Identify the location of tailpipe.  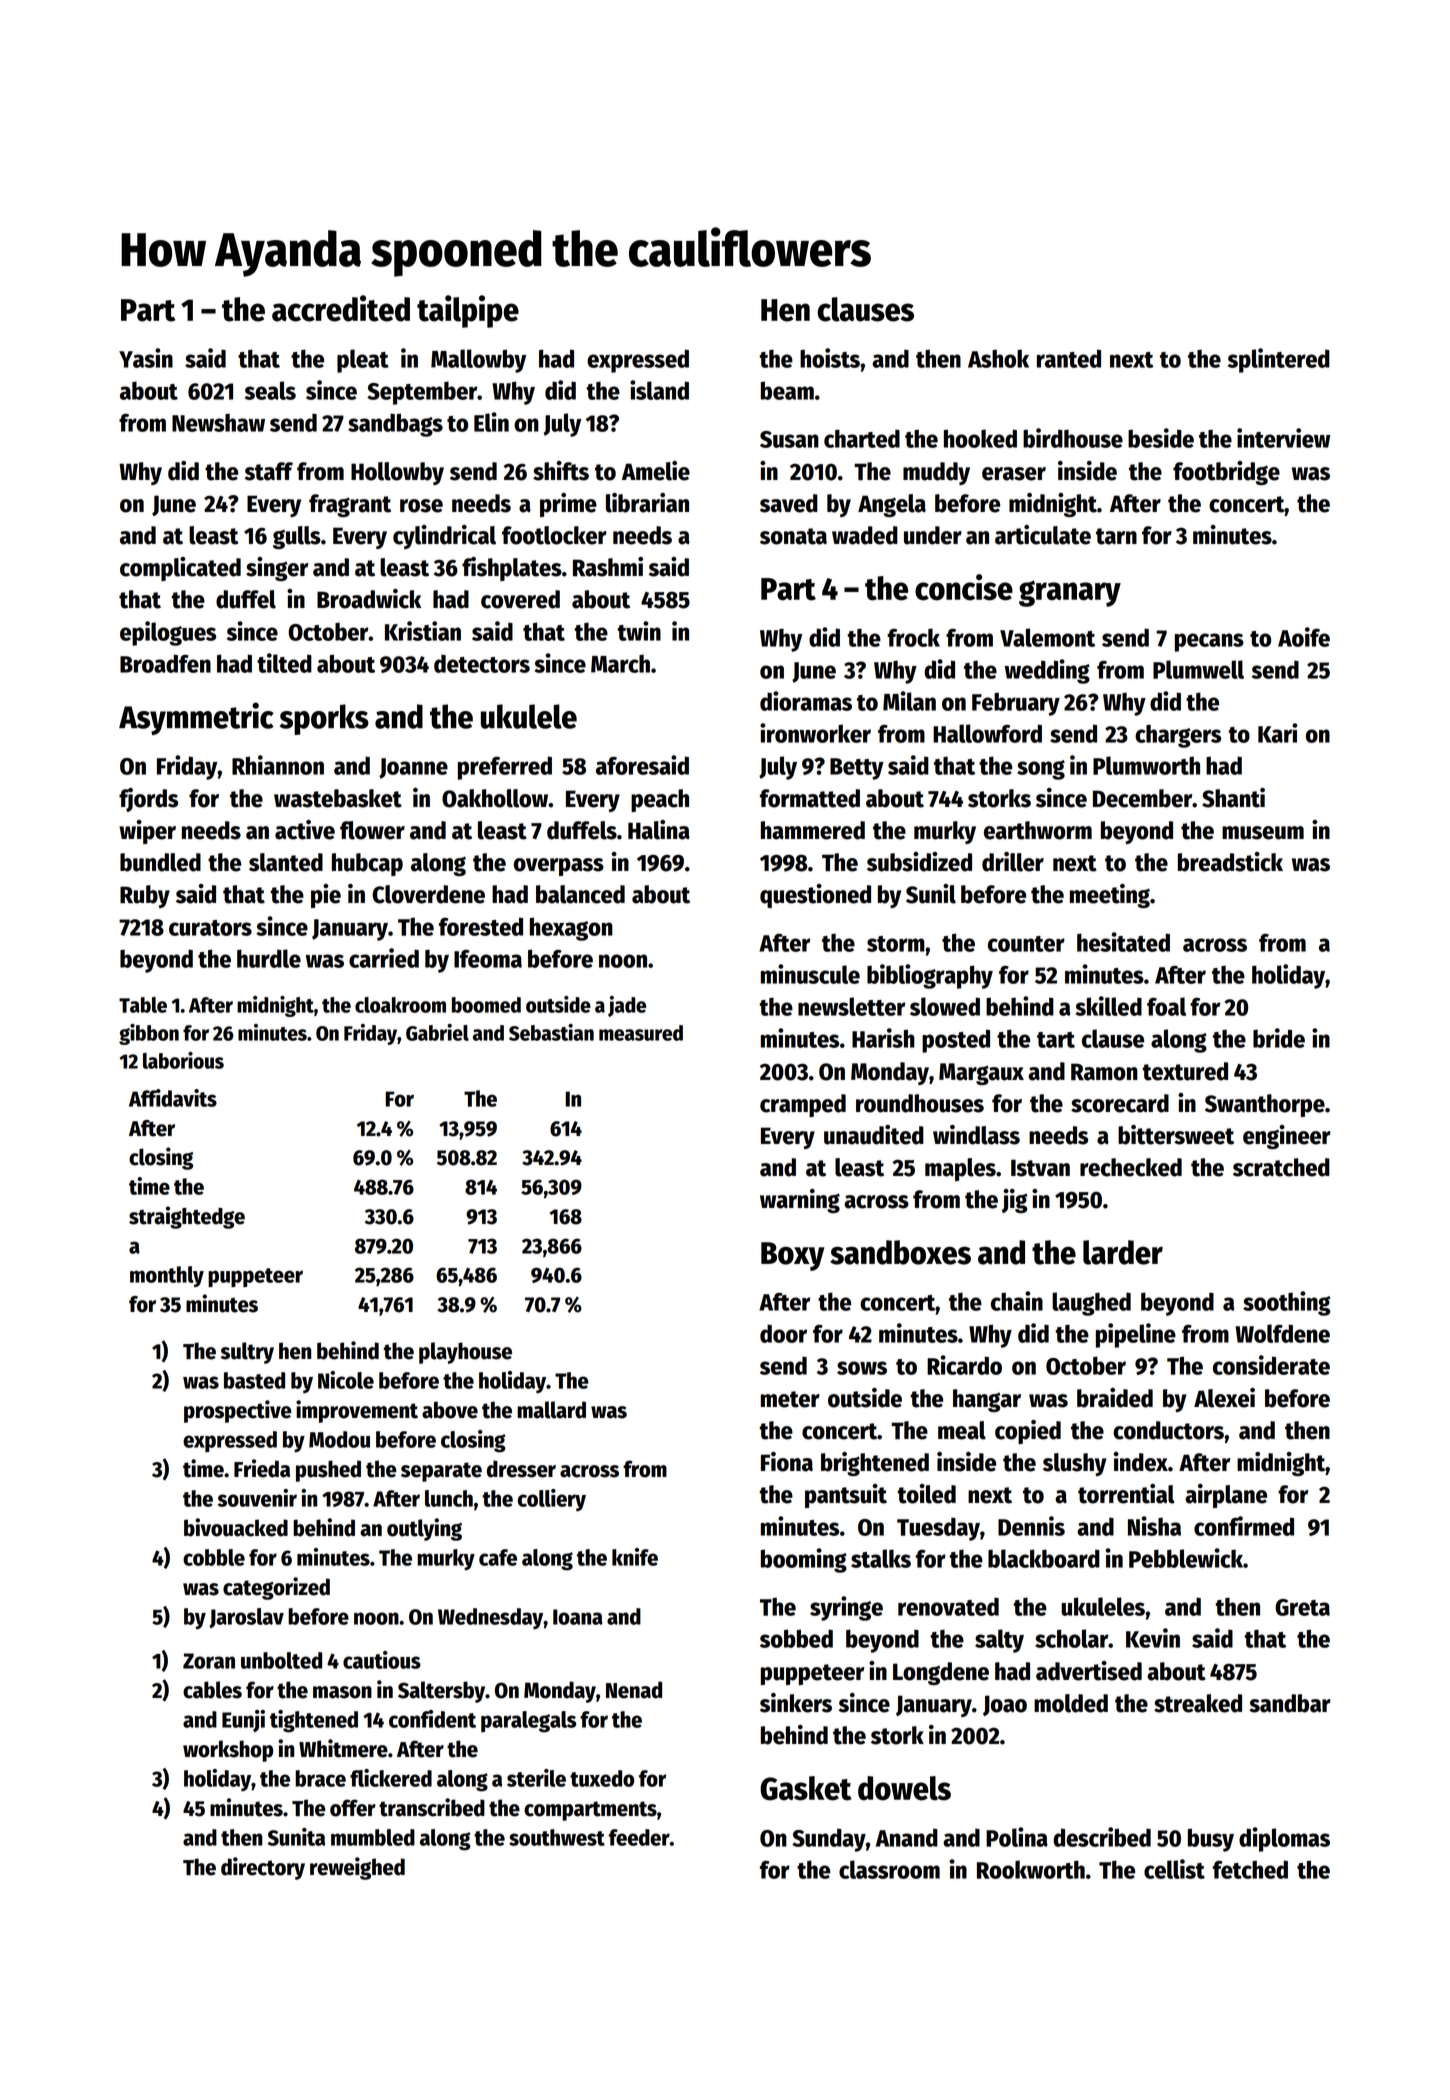
(468, 311).
